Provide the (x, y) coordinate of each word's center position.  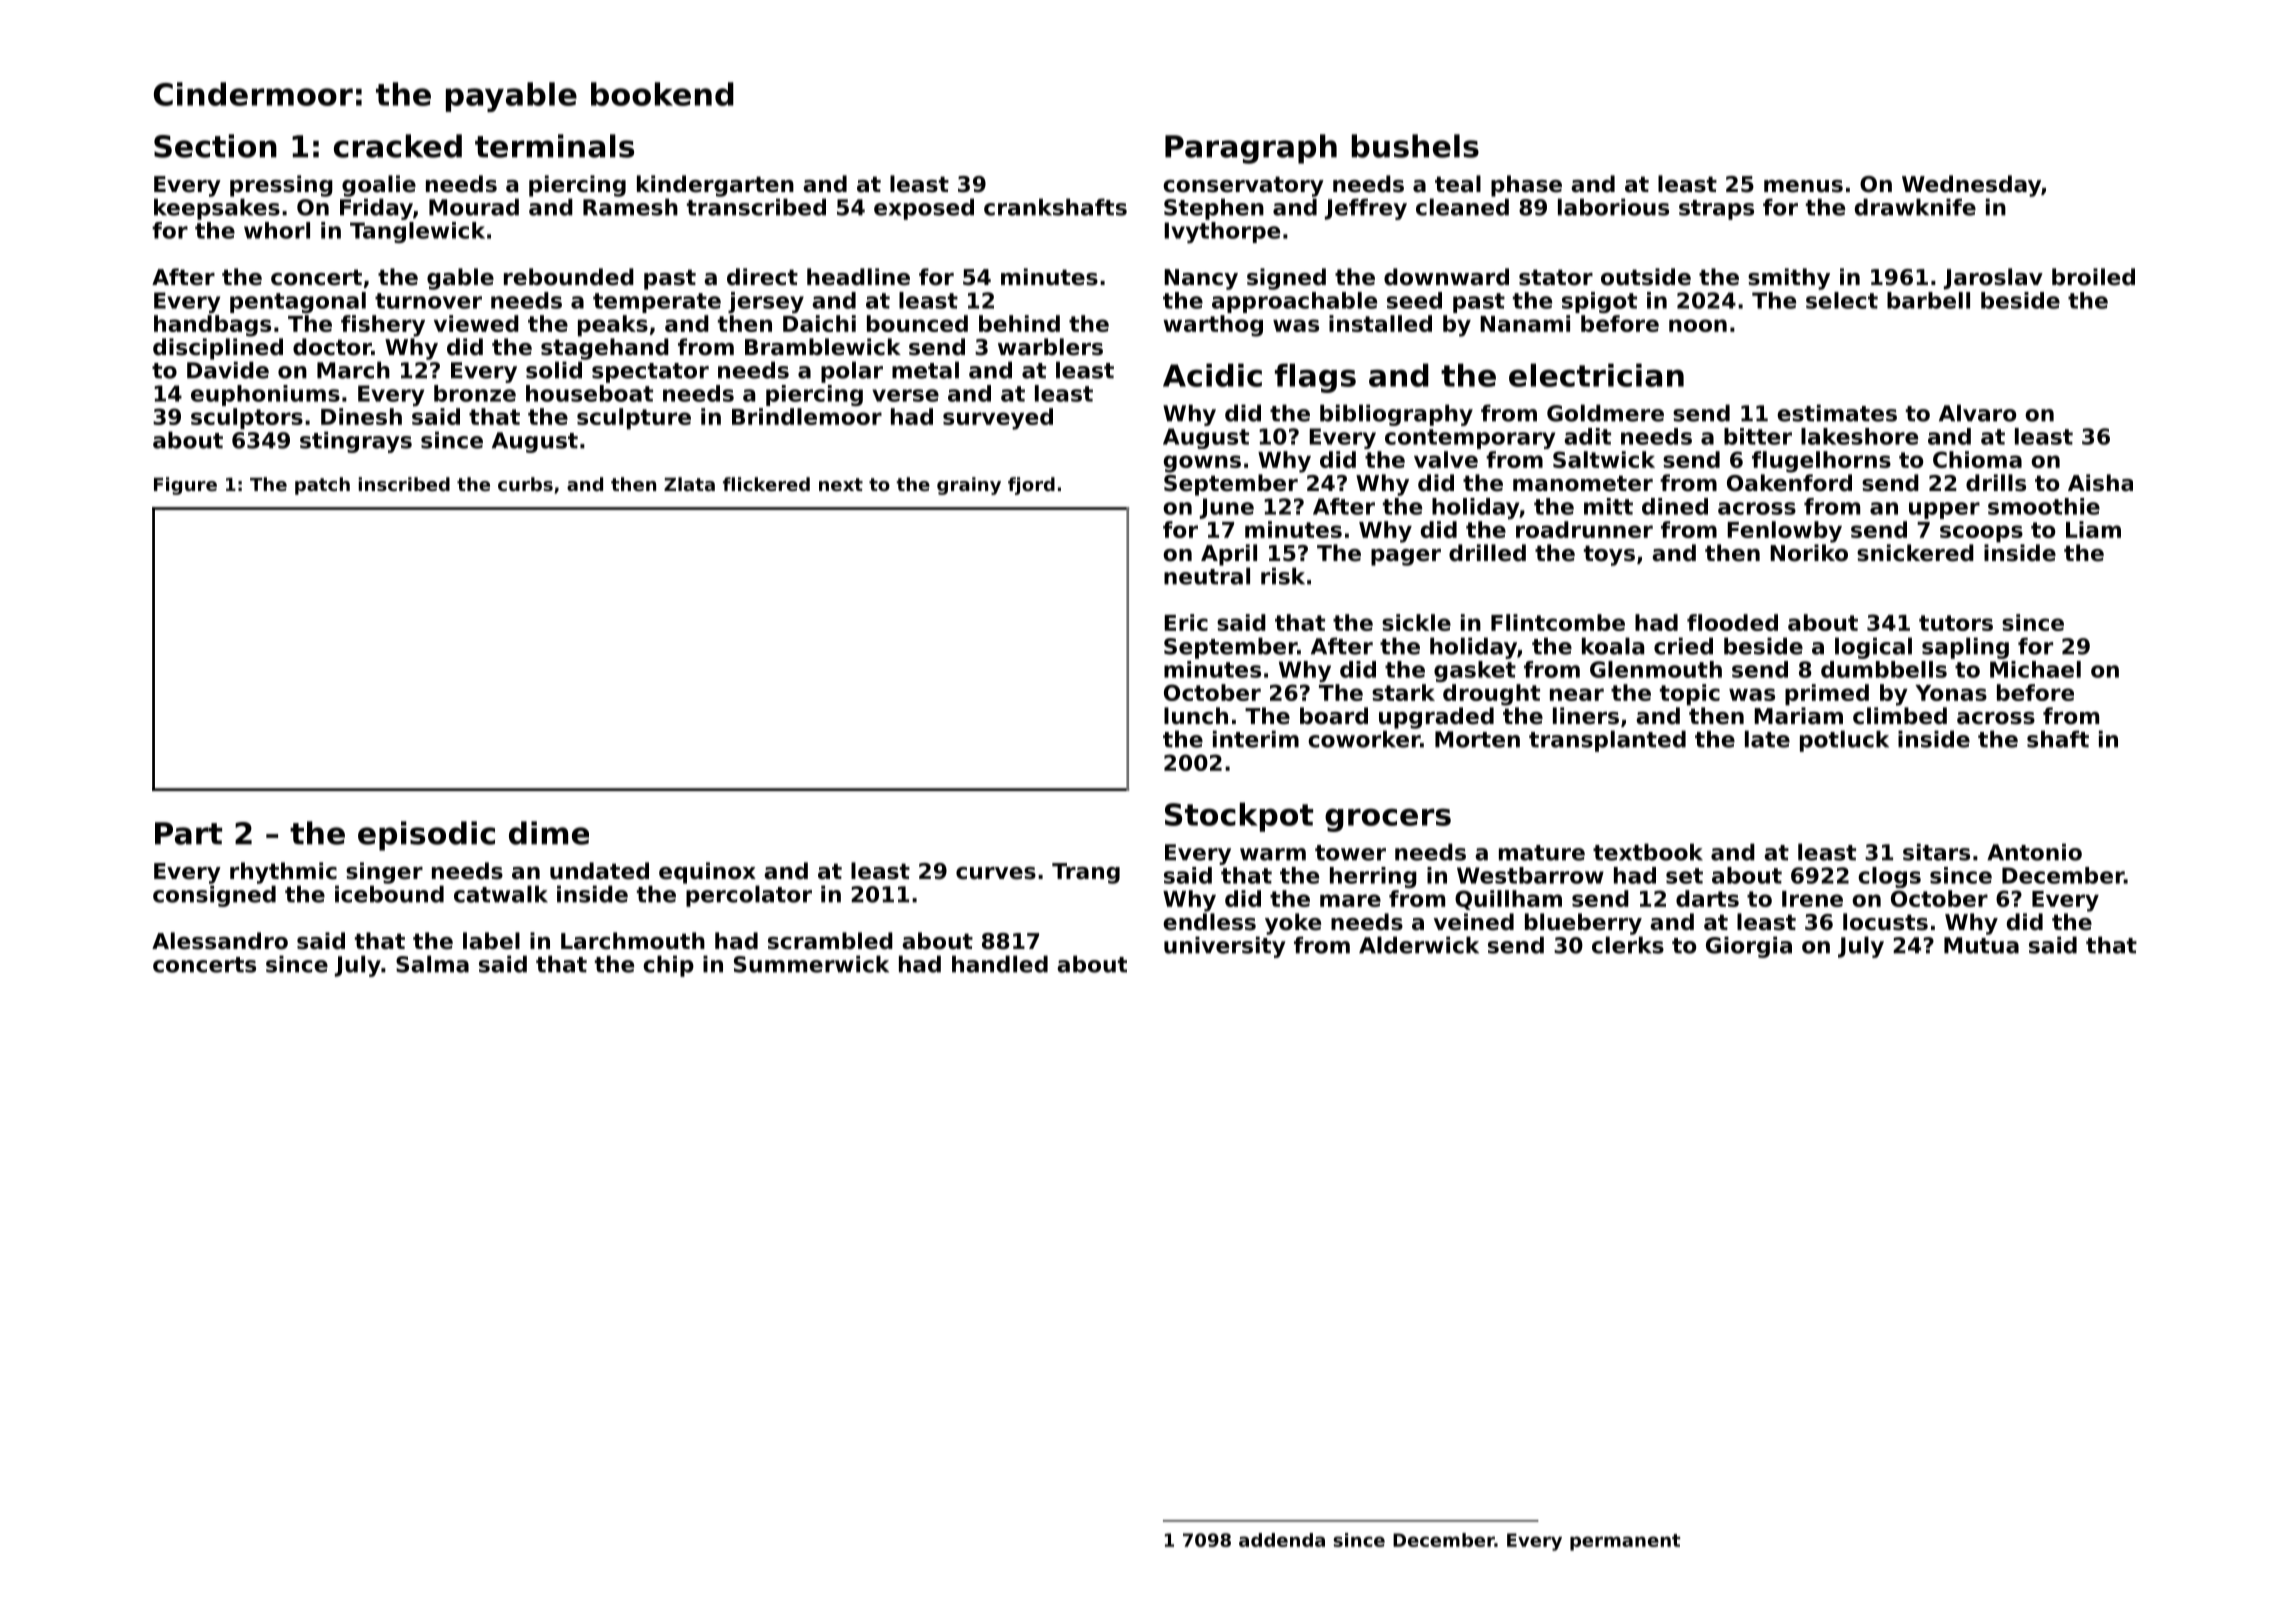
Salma (432, 964)
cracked (398, 146)
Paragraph (1251, 149)
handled (1000, 964)
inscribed (404, 484)
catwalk (501, 894)
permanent (1625, 1542)
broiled (2093, 277)
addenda (1282, 1540)
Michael (2035, 669)
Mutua (1981, 945)
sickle (1416, 622)
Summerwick (811, 964)
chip (668, 966)
